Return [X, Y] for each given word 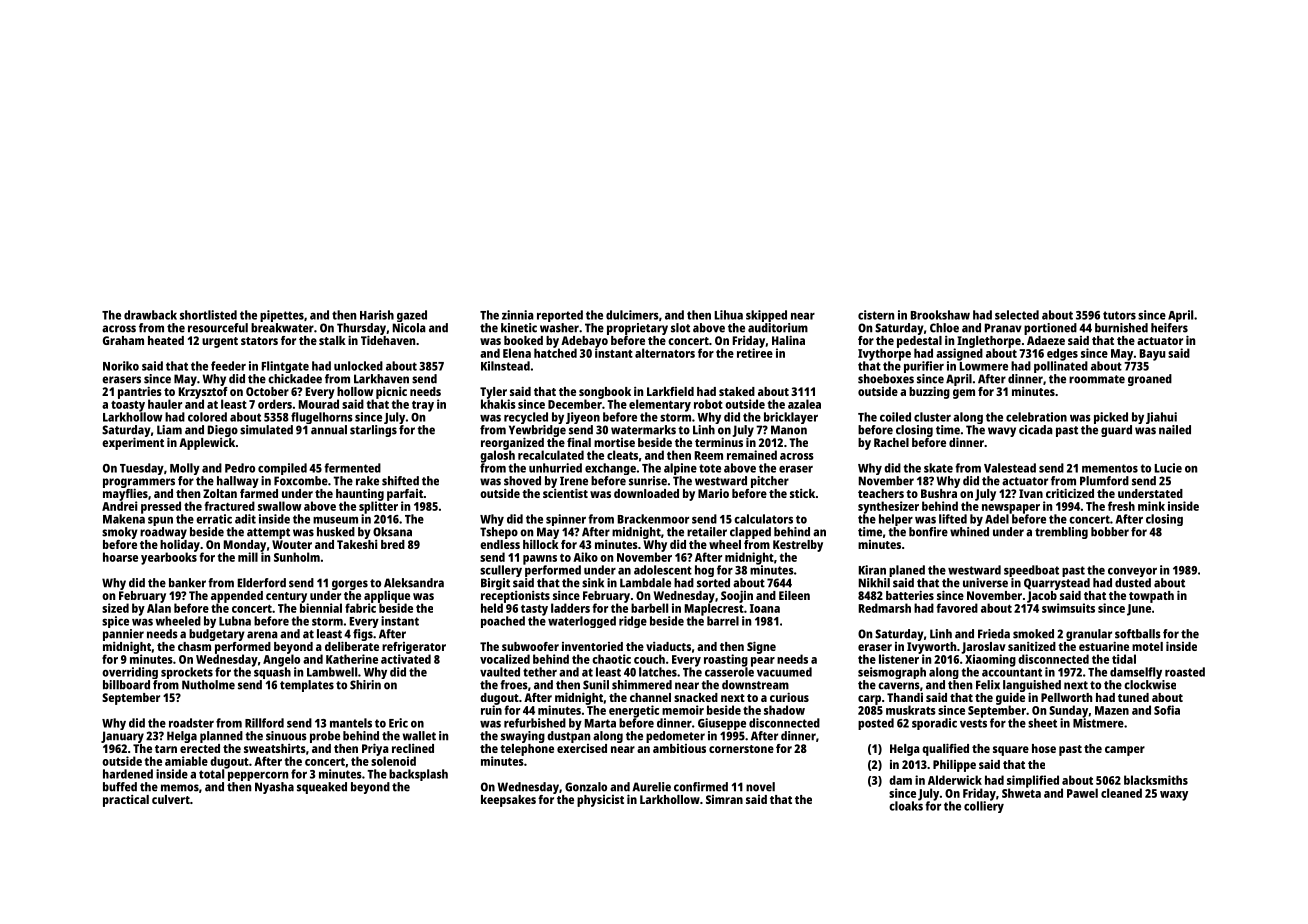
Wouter [292, 544]
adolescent [663, 570]
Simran [724, 799]
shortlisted [208, 315]
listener [899, 659]
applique [387, 597]
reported [560, 316]
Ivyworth [931, 648]
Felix [988, 685]
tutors [1119, 315]
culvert [171, 799]
